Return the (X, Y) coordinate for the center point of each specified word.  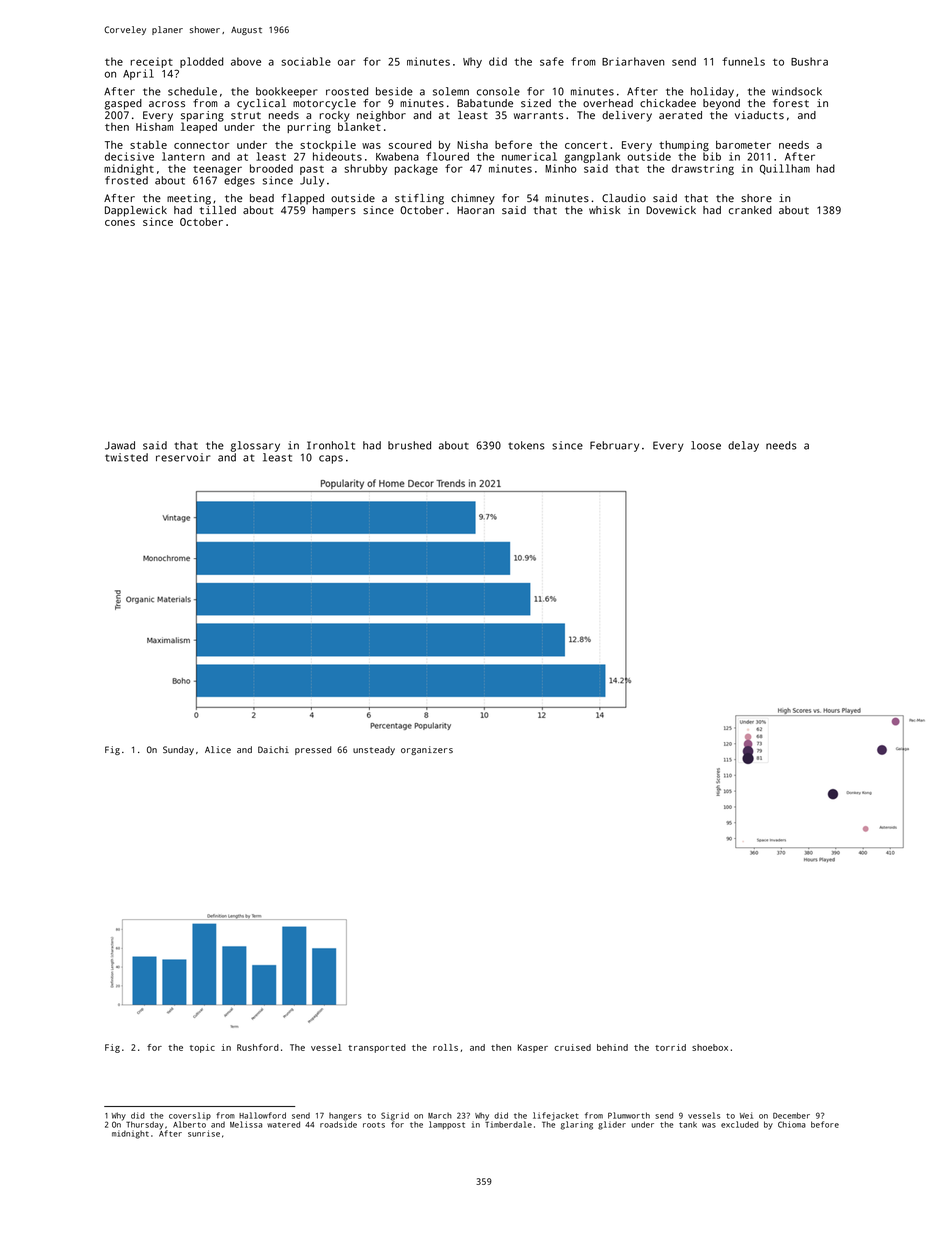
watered (283, 1124)
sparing (202, 116)
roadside (338, 1124)
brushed (409, 445)
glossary (255, 446)
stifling (419, 199)
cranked (750, 210)
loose (706, 445)
